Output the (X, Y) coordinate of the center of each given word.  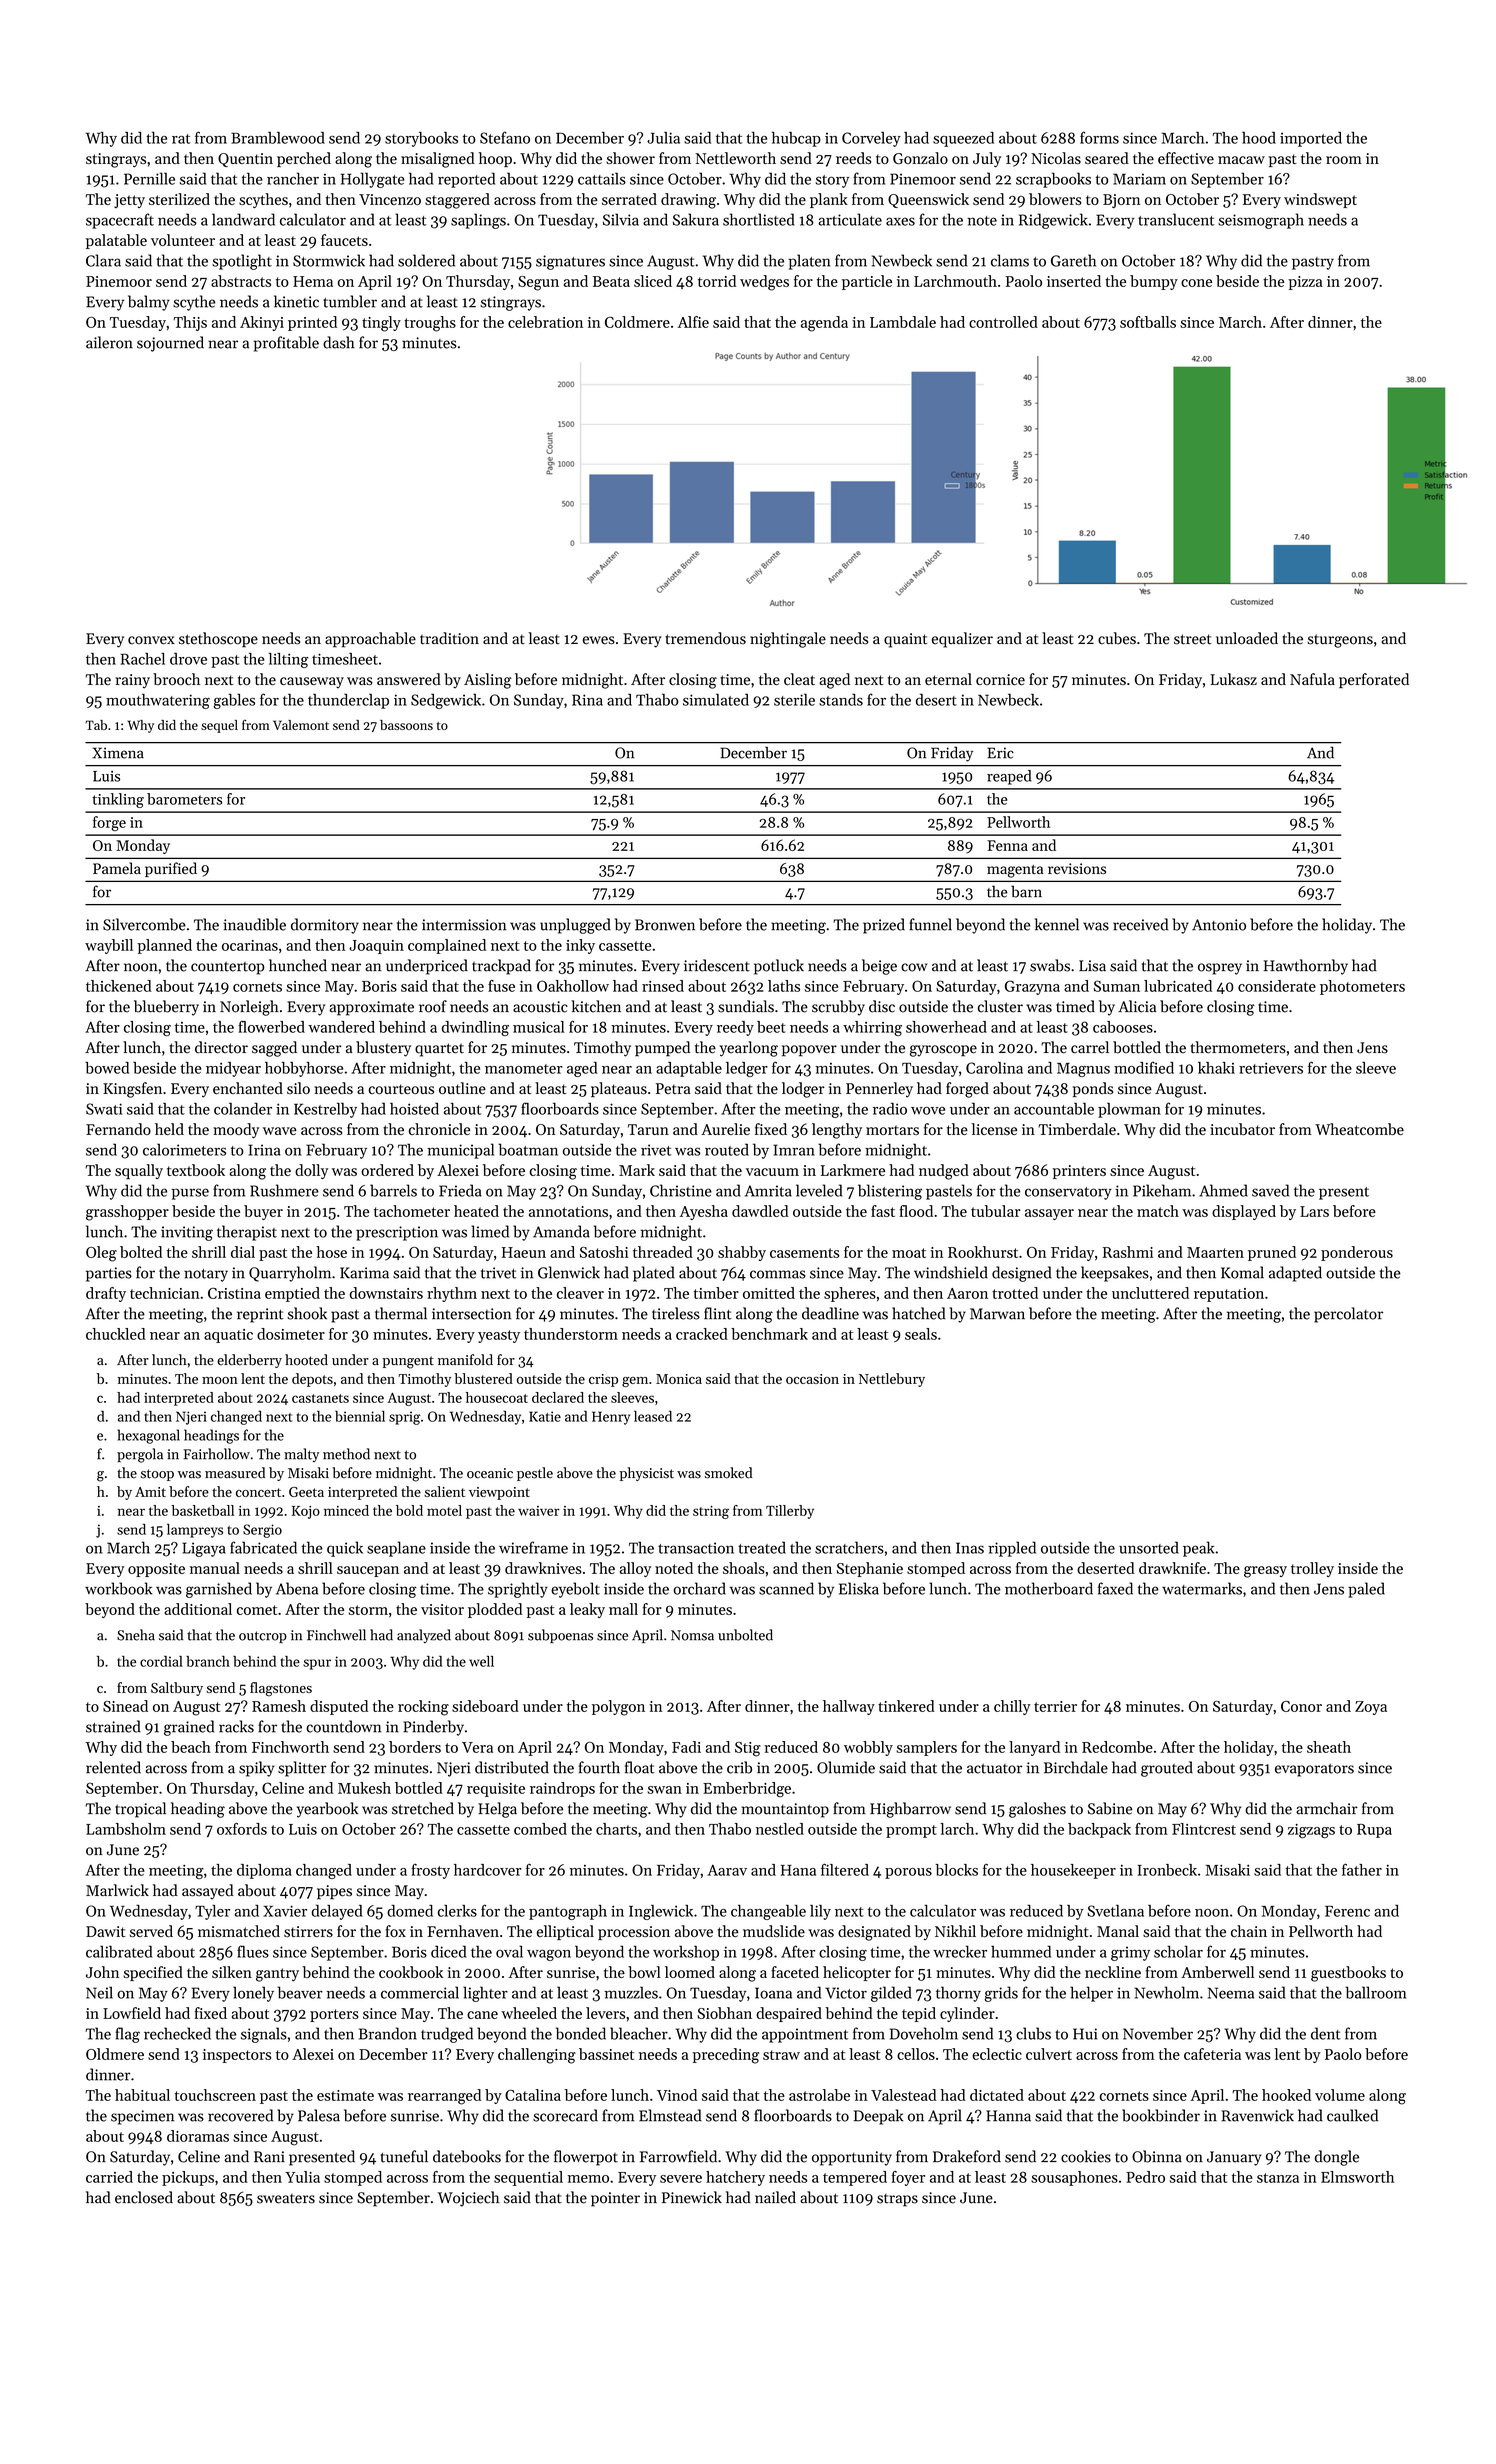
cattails (602, 178)
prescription (397, 1233)
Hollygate (373, 180)
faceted (795, 1972)
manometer (524, 1069)
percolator (1348, 1315)
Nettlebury (892, 1380)
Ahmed (1223, 1190)
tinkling (118, 800)
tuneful (404, 2156)
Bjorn (1121, 201)
